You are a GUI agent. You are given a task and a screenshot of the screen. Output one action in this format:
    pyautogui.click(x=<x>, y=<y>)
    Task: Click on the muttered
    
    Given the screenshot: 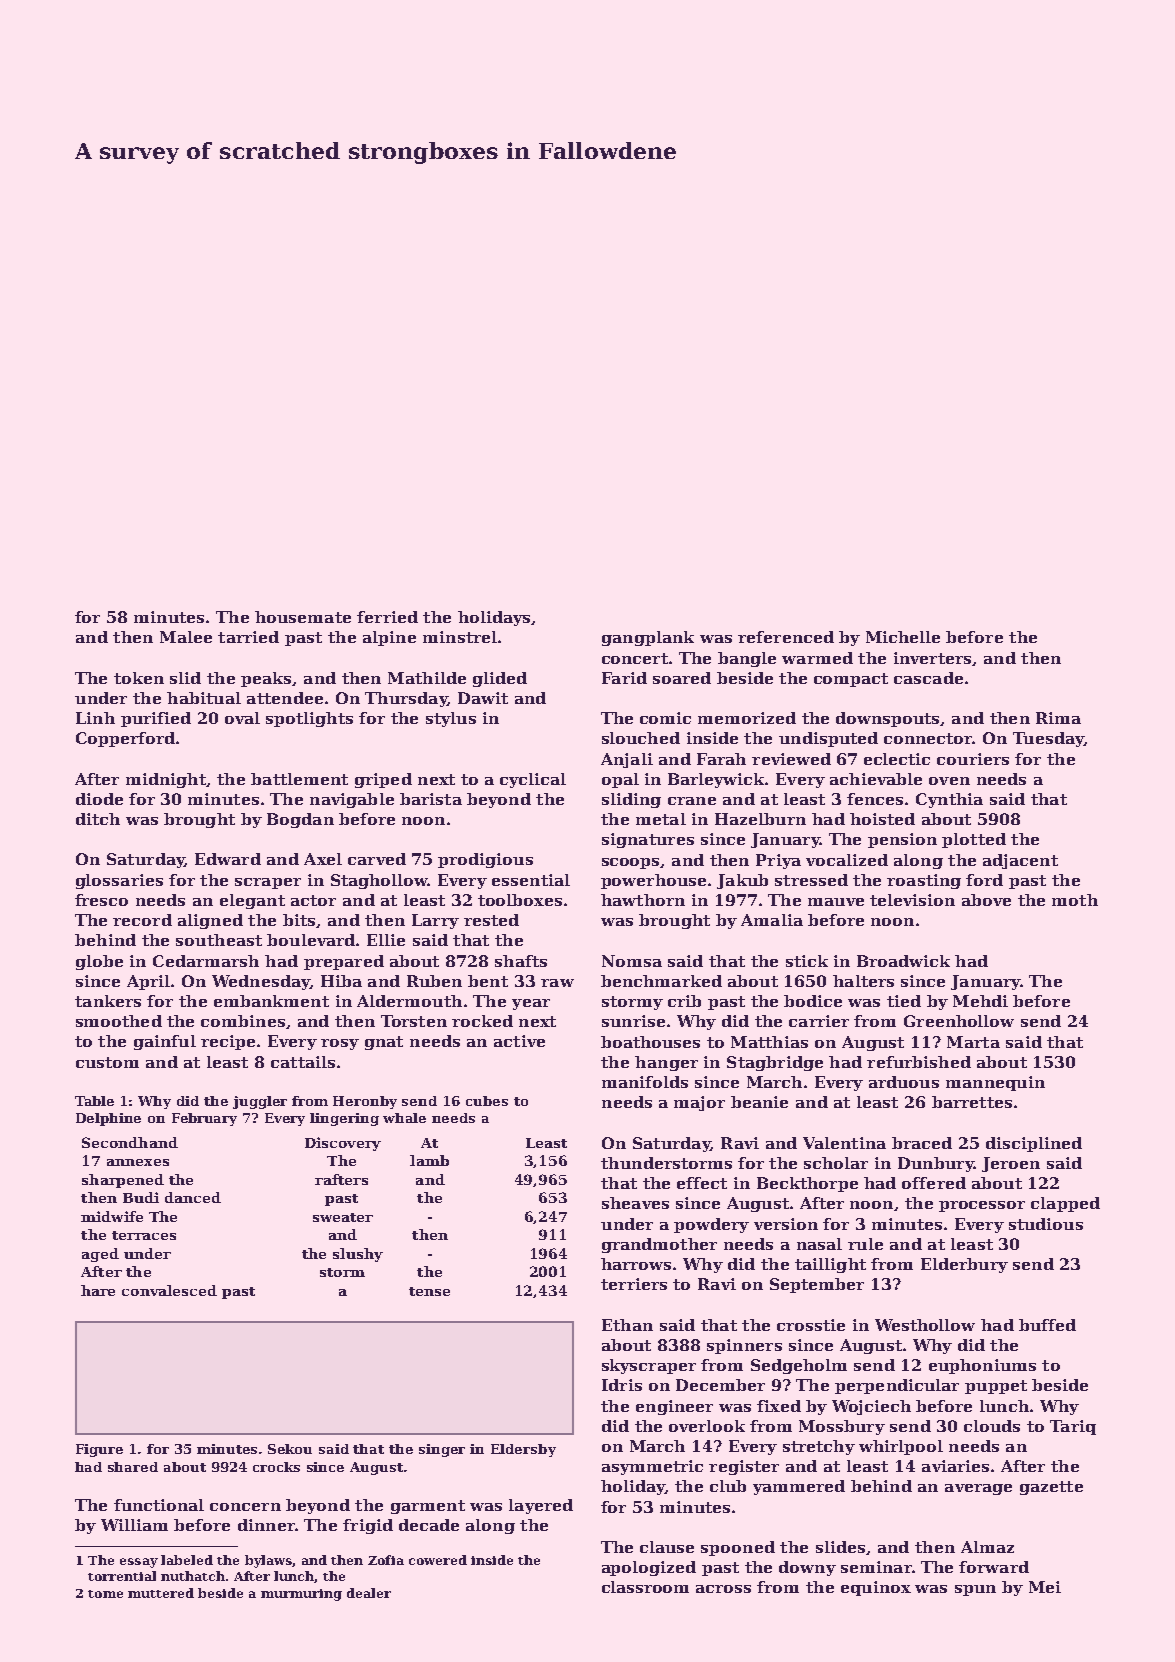 What is the action you would take?
    pyautogui.click(x=161, y=1593)
